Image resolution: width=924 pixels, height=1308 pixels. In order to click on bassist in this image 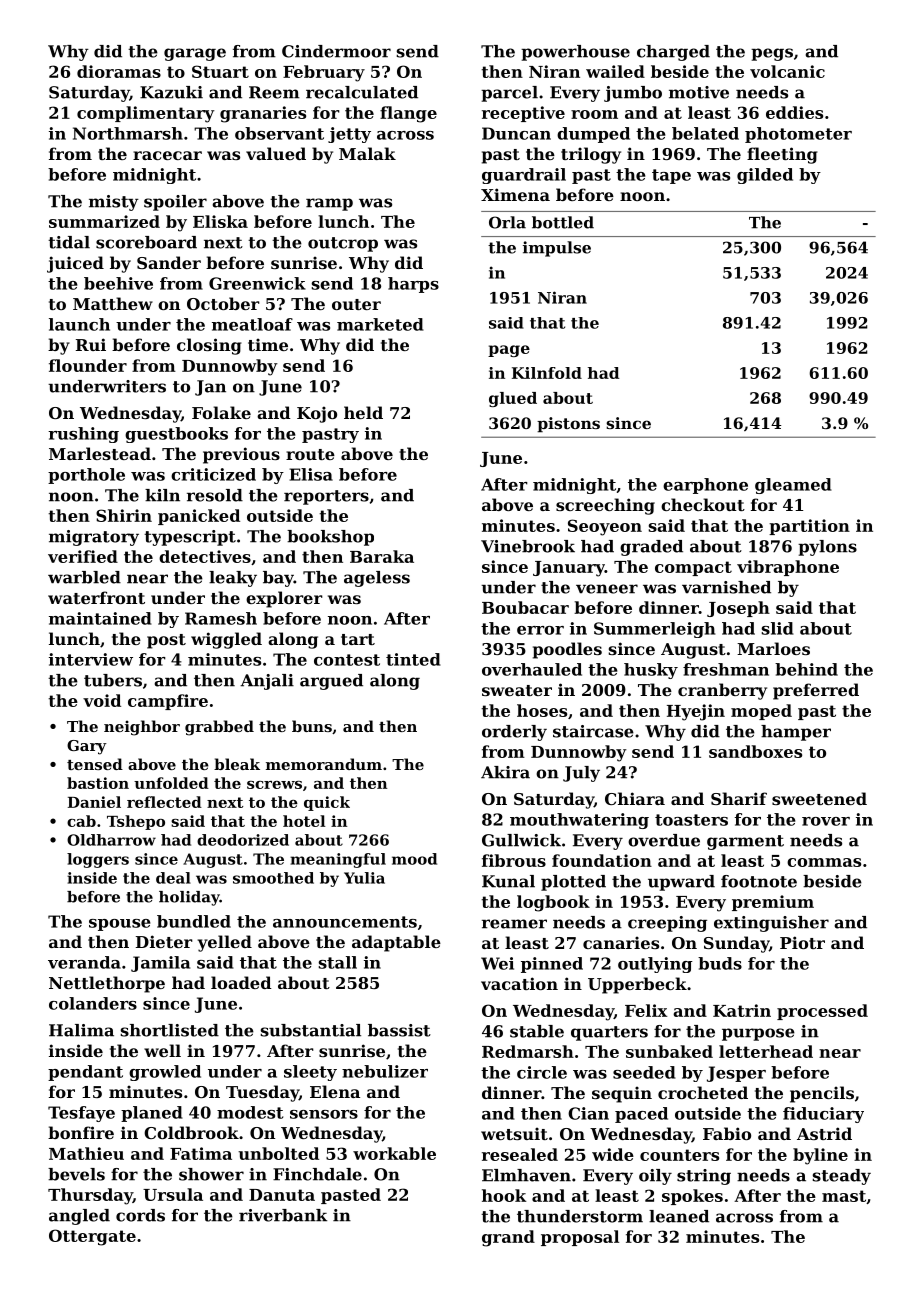, I will do `click(399, 1030)`.
